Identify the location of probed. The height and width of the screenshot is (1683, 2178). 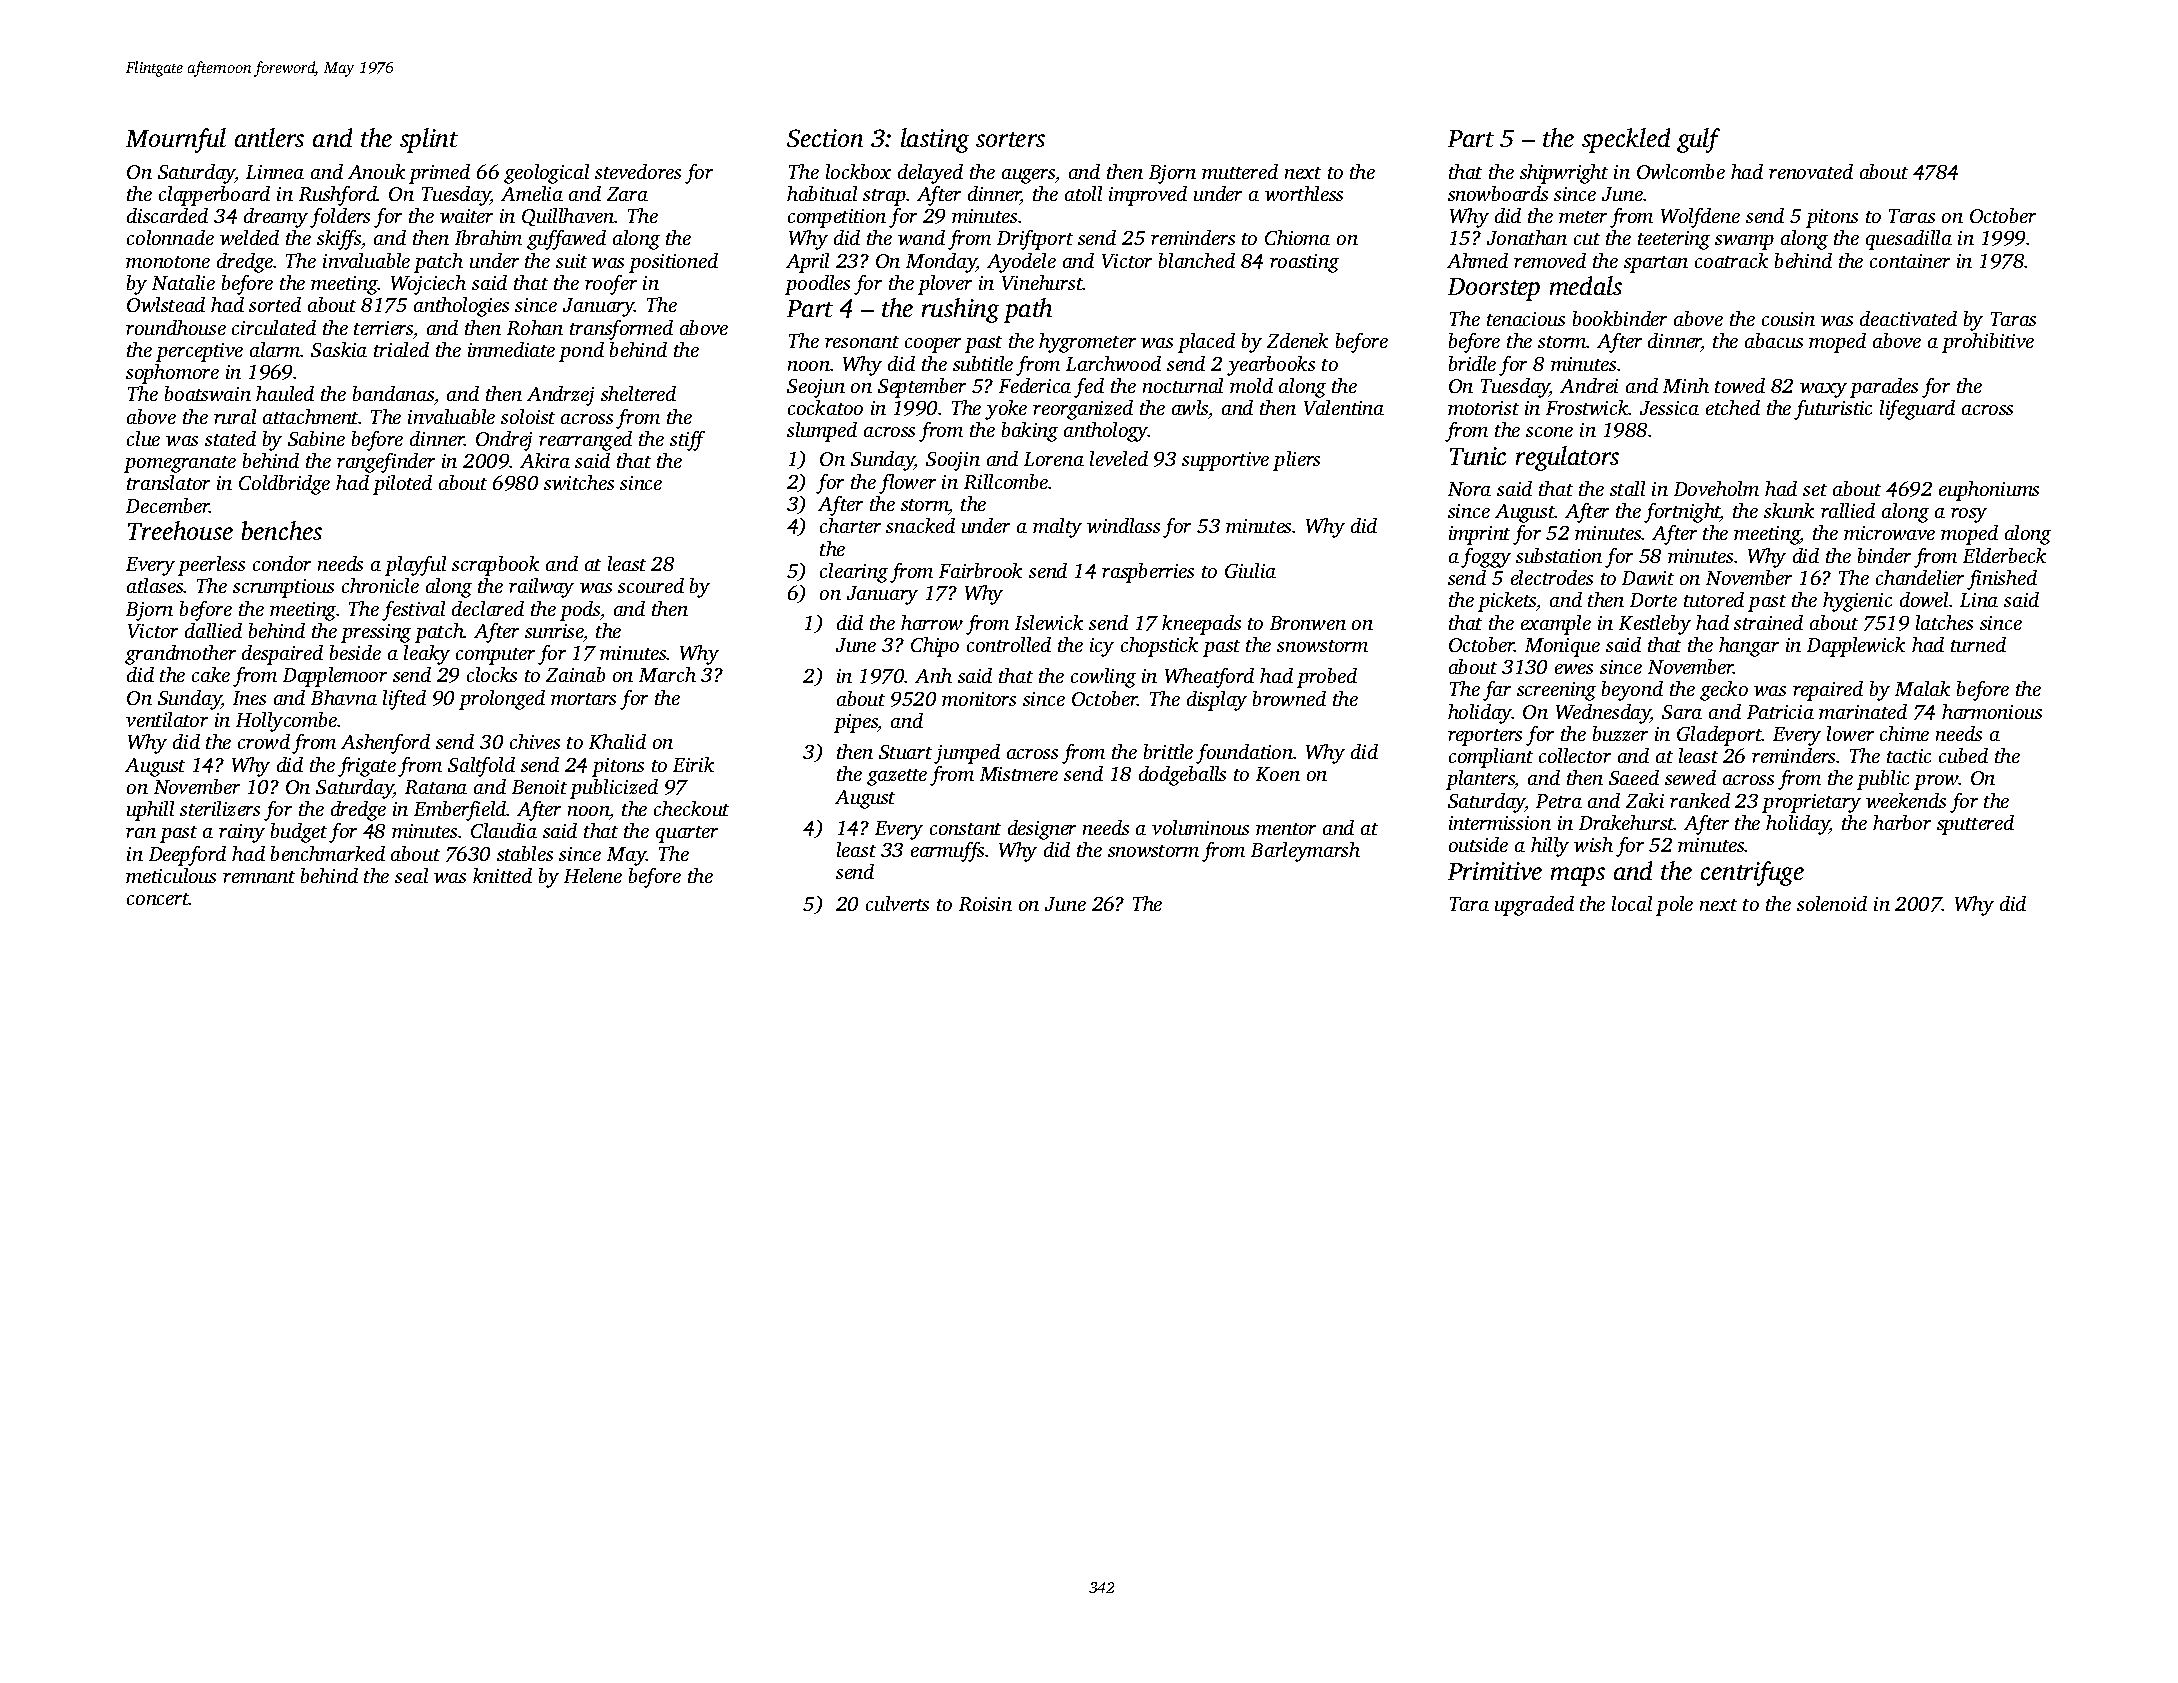
(1327, 678).
